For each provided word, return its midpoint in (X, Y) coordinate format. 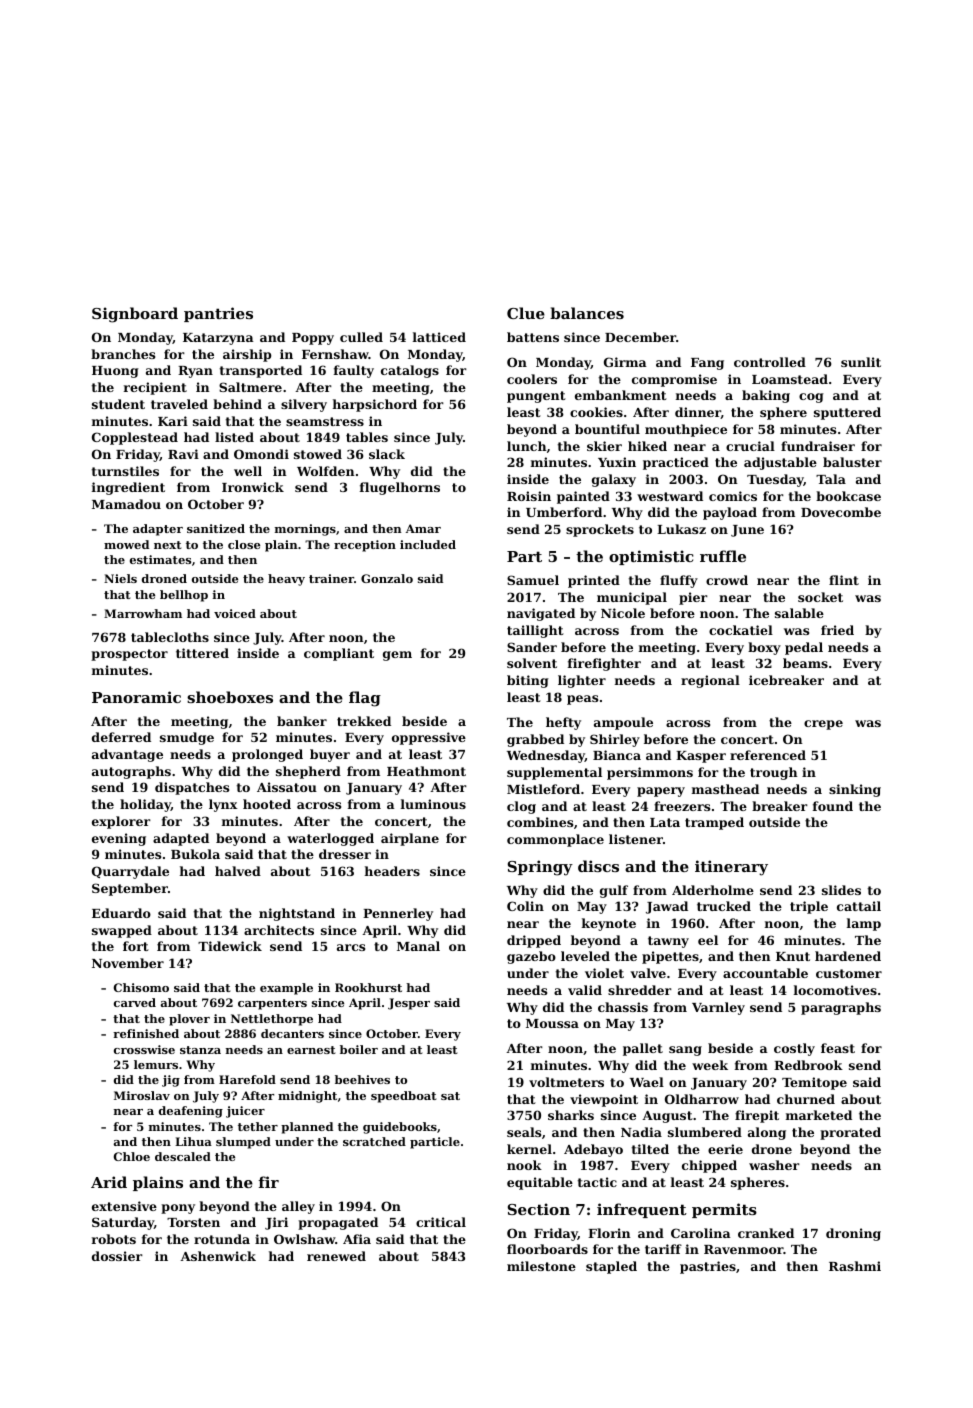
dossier (117, 1256)
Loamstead (790, 379)
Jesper (409, 1004)
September (130, 889)
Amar (423, 528)
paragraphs (841, 1008)
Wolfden (326, 471)
